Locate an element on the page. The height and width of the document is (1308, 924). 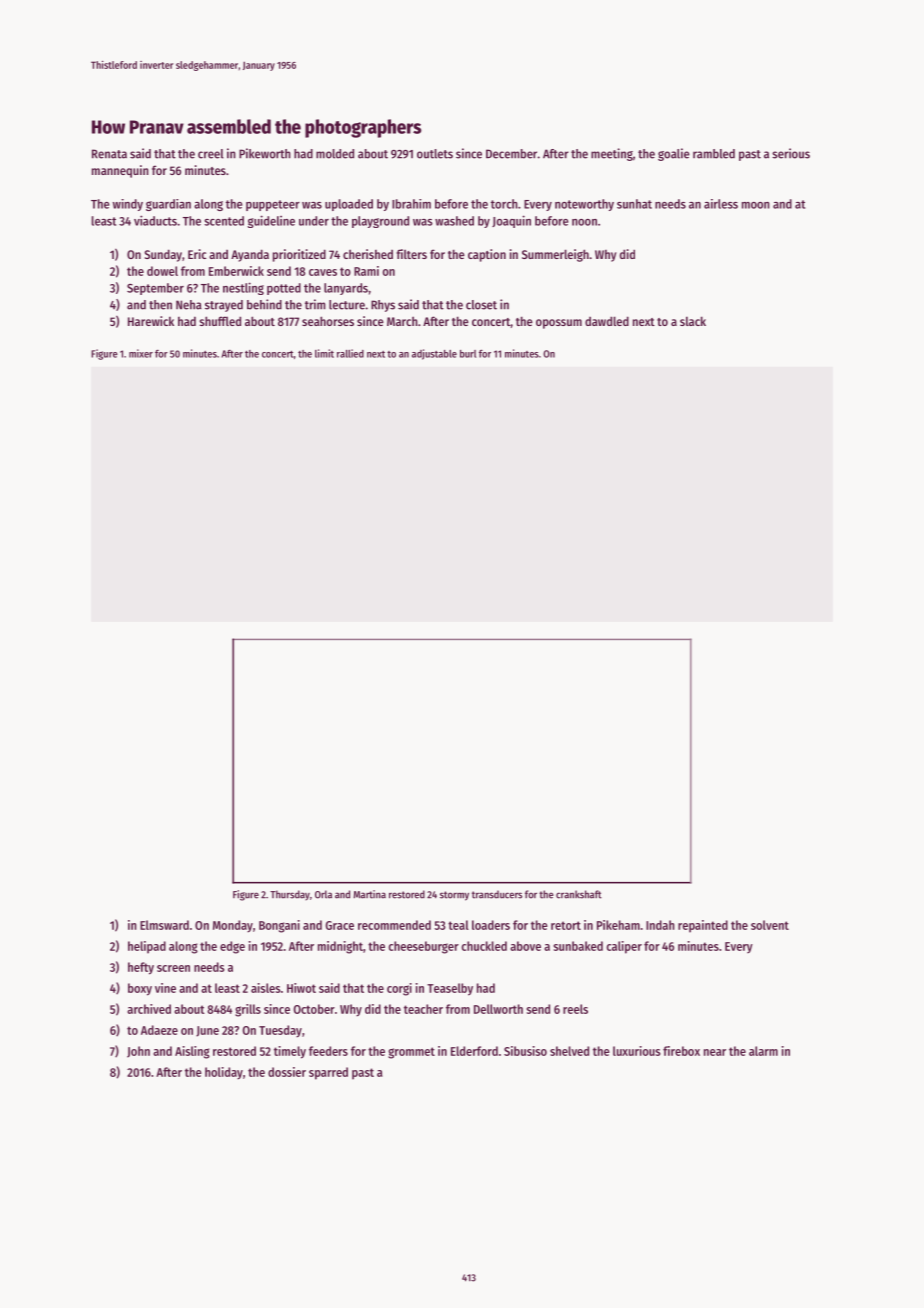
solvent is located at coordinates (770, 925).
